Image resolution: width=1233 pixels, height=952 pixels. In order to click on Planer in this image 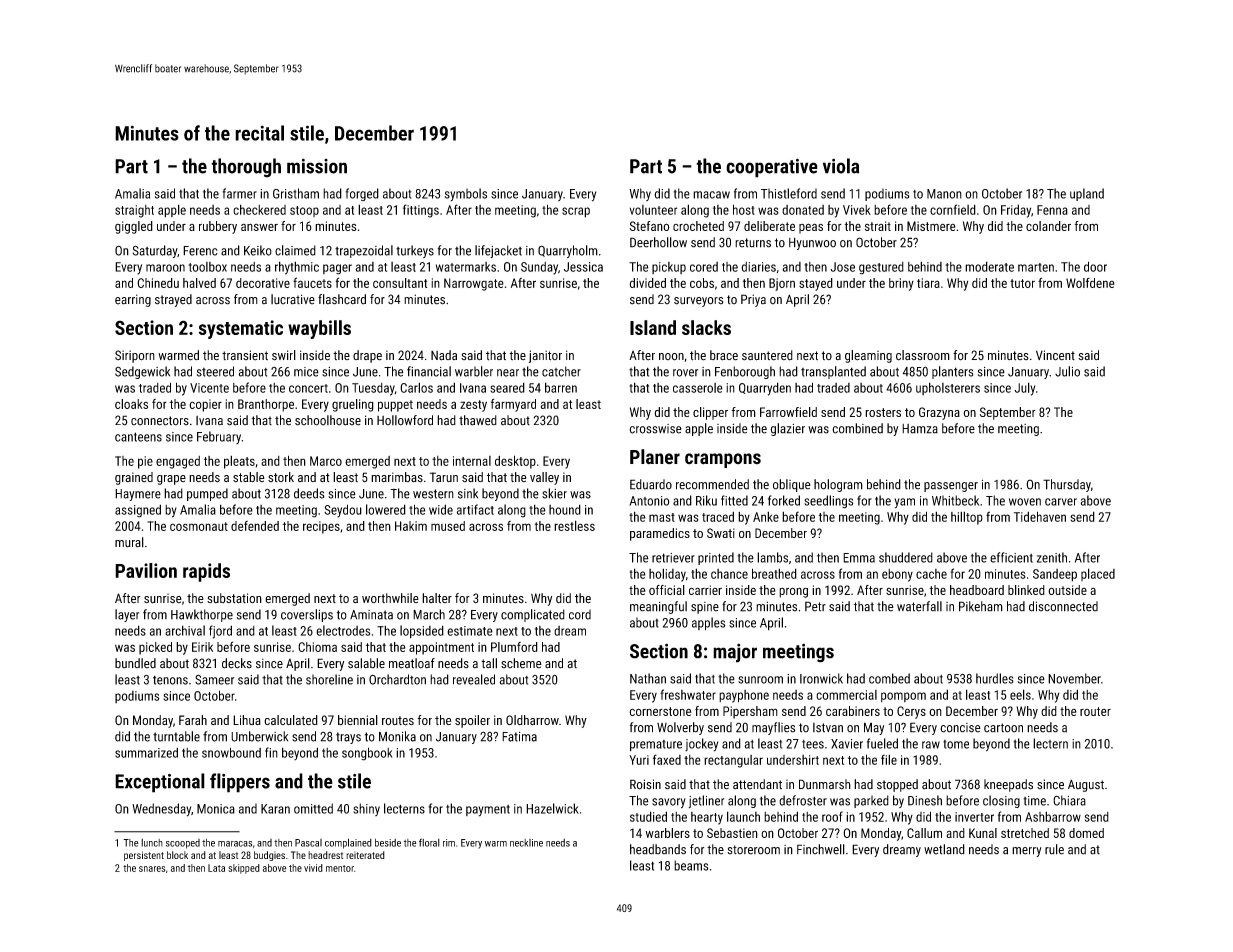, I will do `click(655, 457)`.
